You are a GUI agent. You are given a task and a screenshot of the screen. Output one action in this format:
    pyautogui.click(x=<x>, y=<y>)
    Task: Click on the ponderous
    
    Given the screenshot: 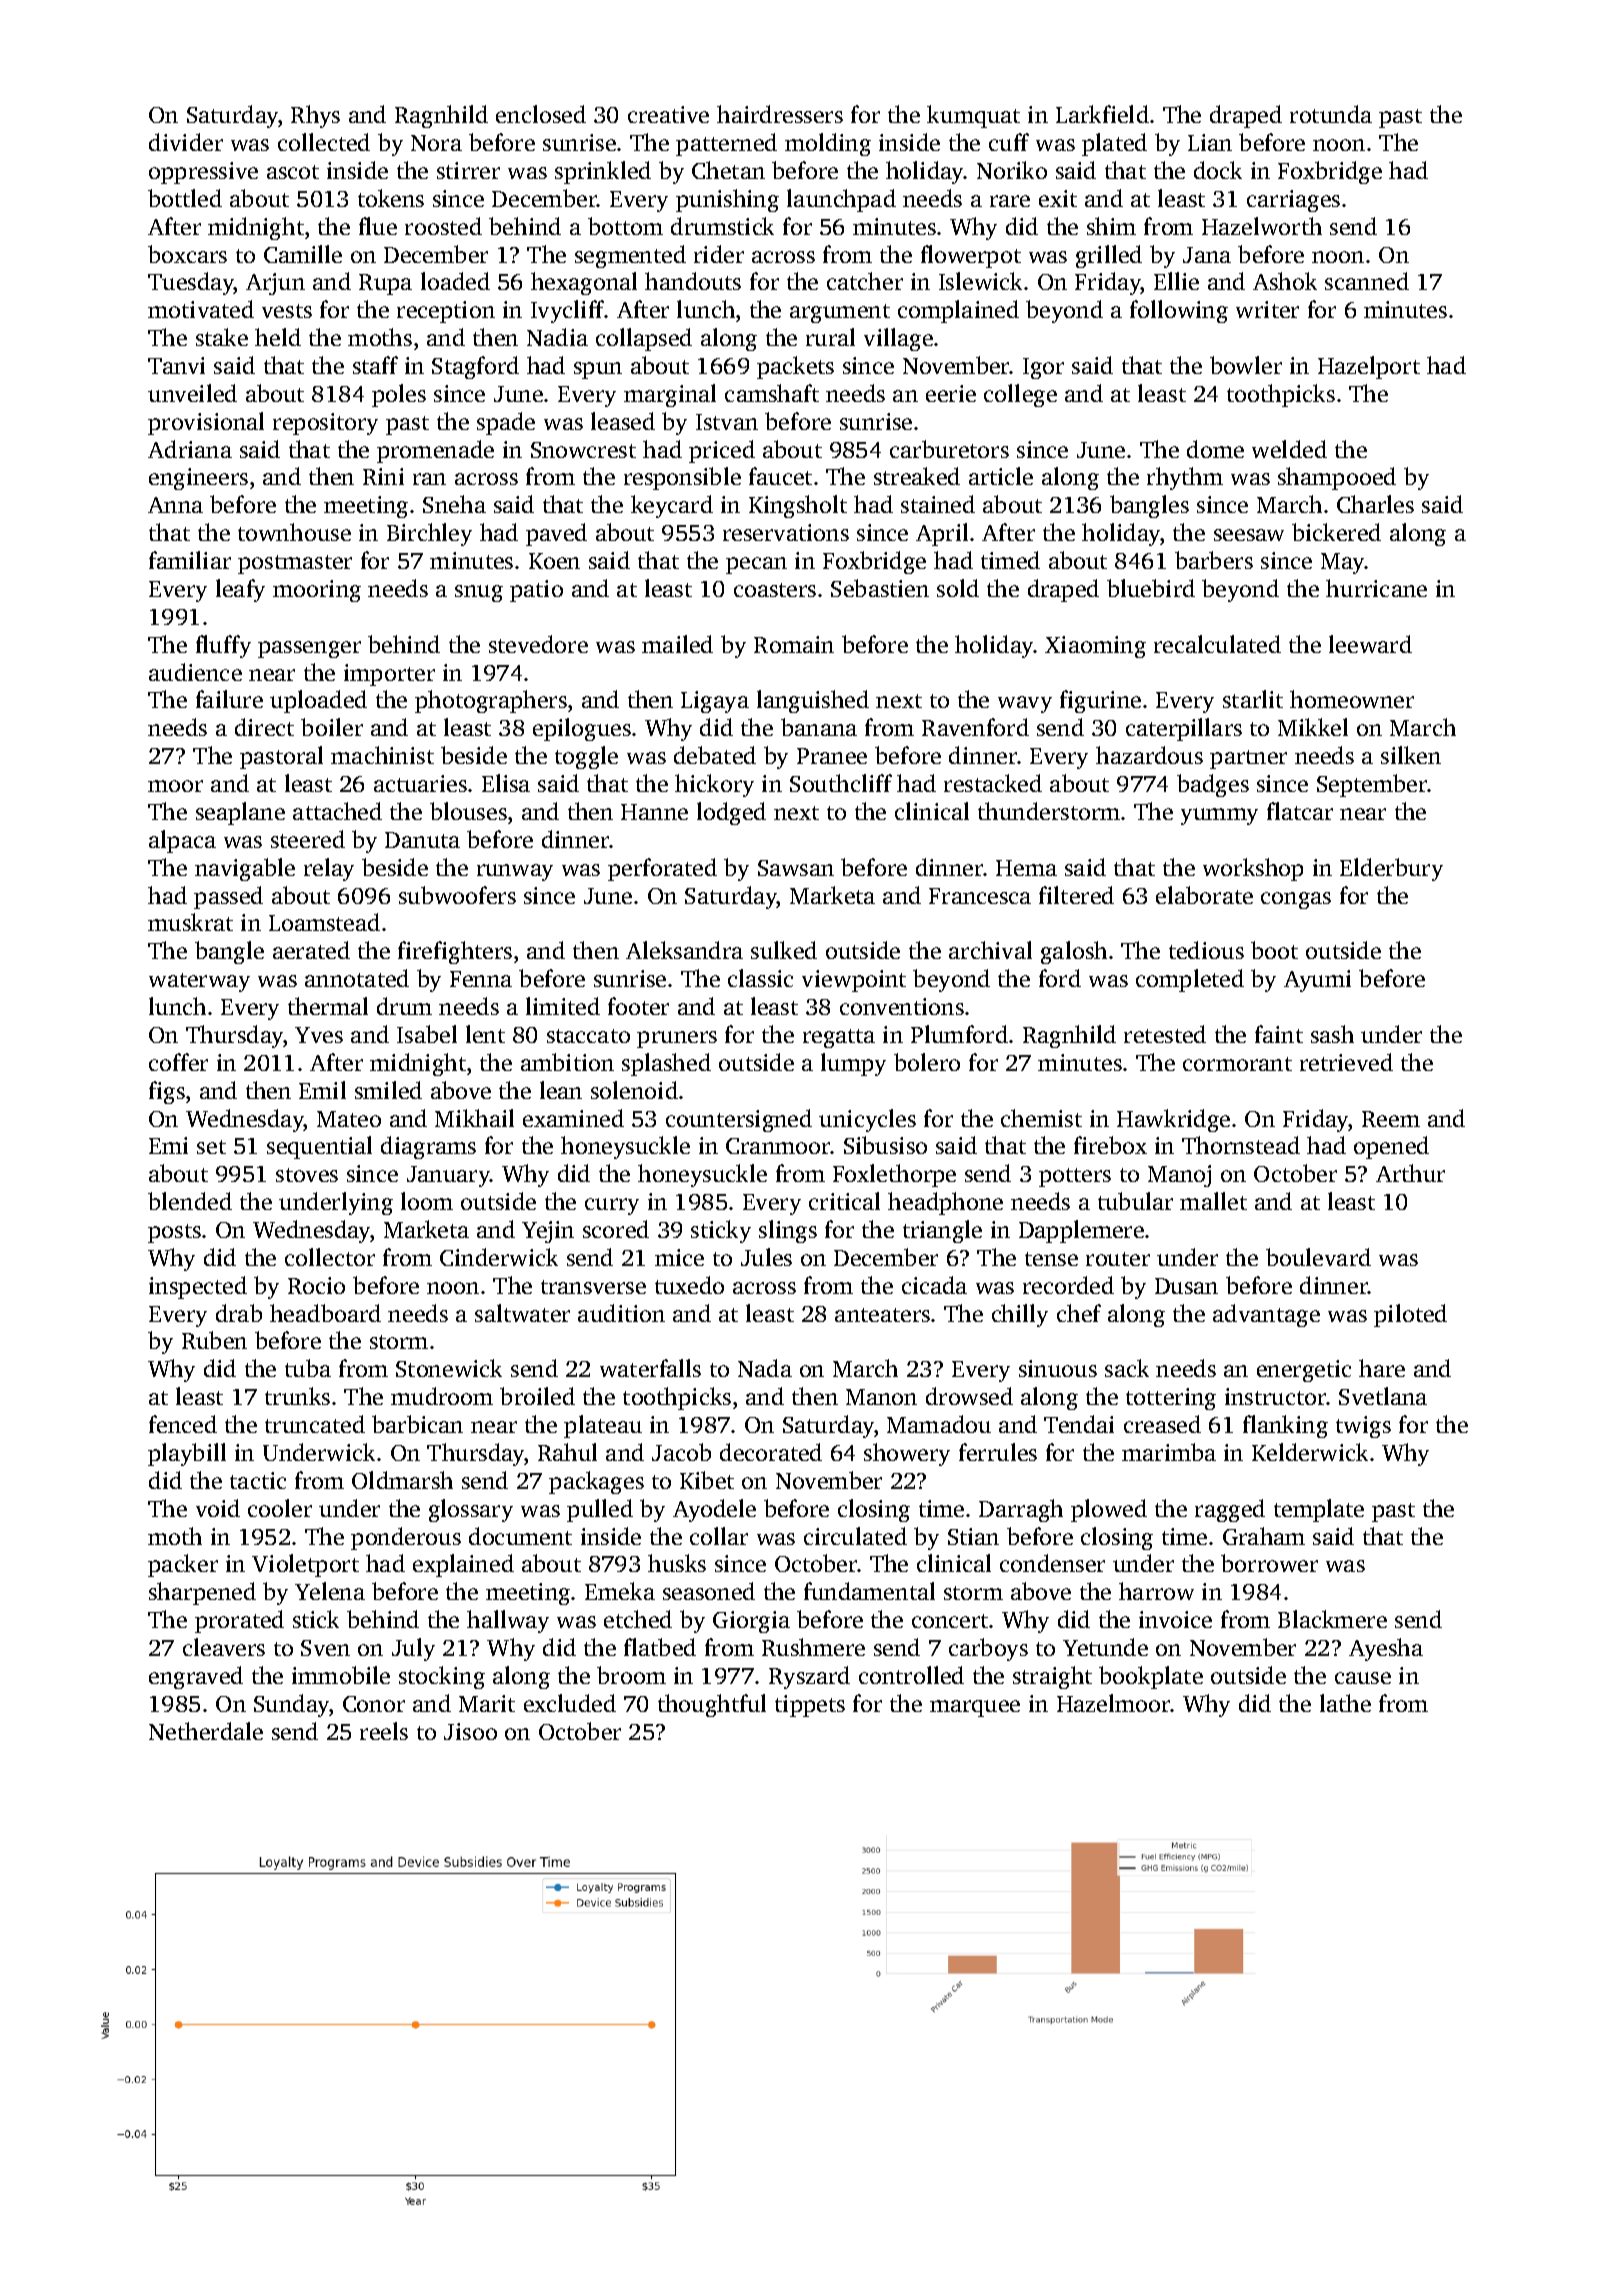 What is the action you would take?
    pyautogui.click(x=406, y=1538)
